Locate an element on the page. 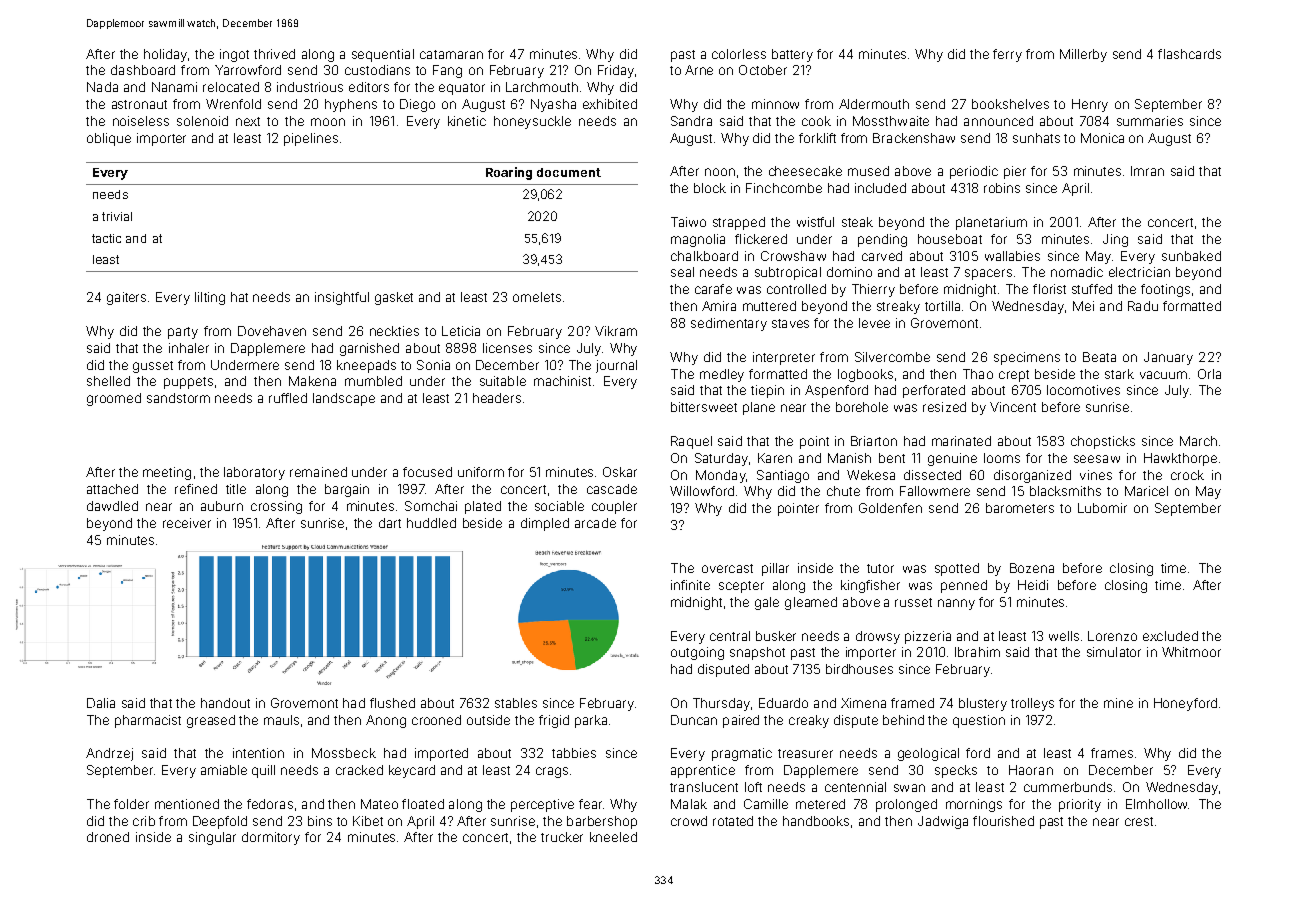 The image size is (1308, 924). pipelines is located at coordinates (311, 139).
